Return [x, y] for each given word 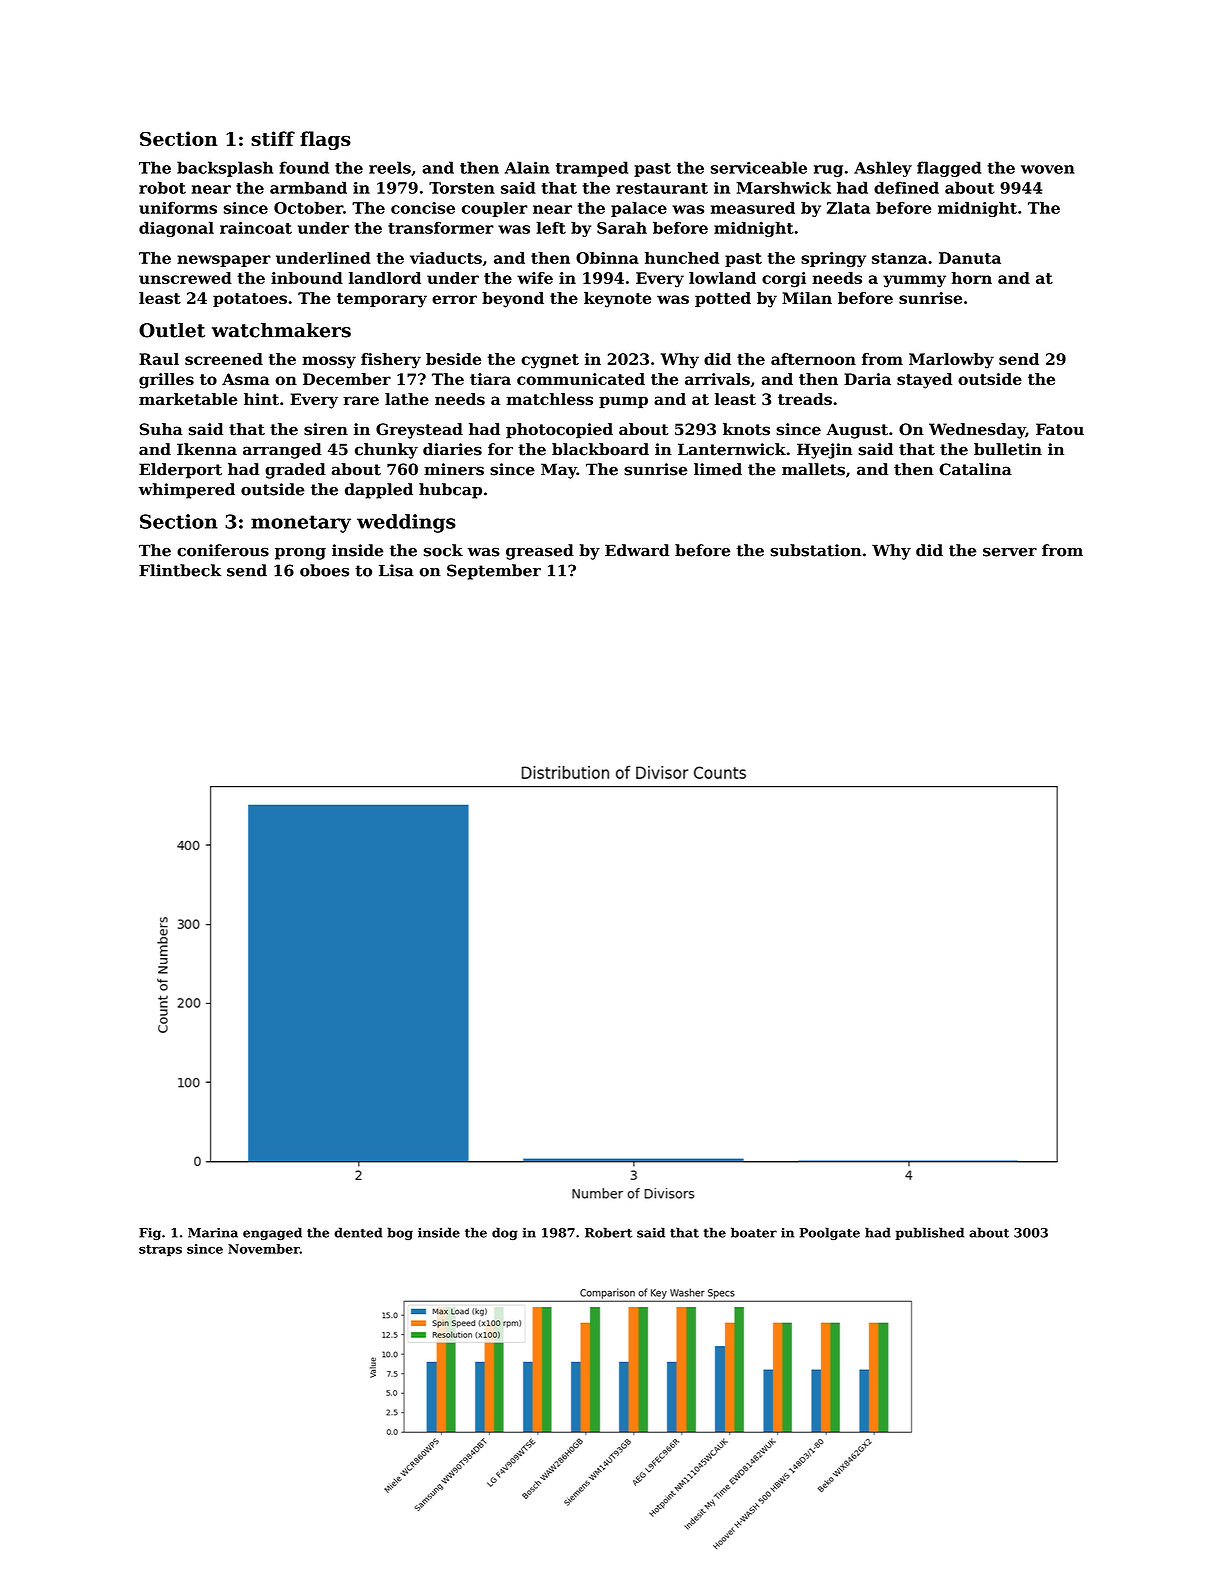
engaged [272, 1233]
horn [971, 278]
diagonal [176, 229]
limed [718, 469]
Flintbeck [180, 570]
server [1010, 552]
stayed [924, 381]
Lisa [396, 570]
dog [505, 1233]
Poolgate [829, 1233]
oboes [324, 570]
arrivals [717, 379]
